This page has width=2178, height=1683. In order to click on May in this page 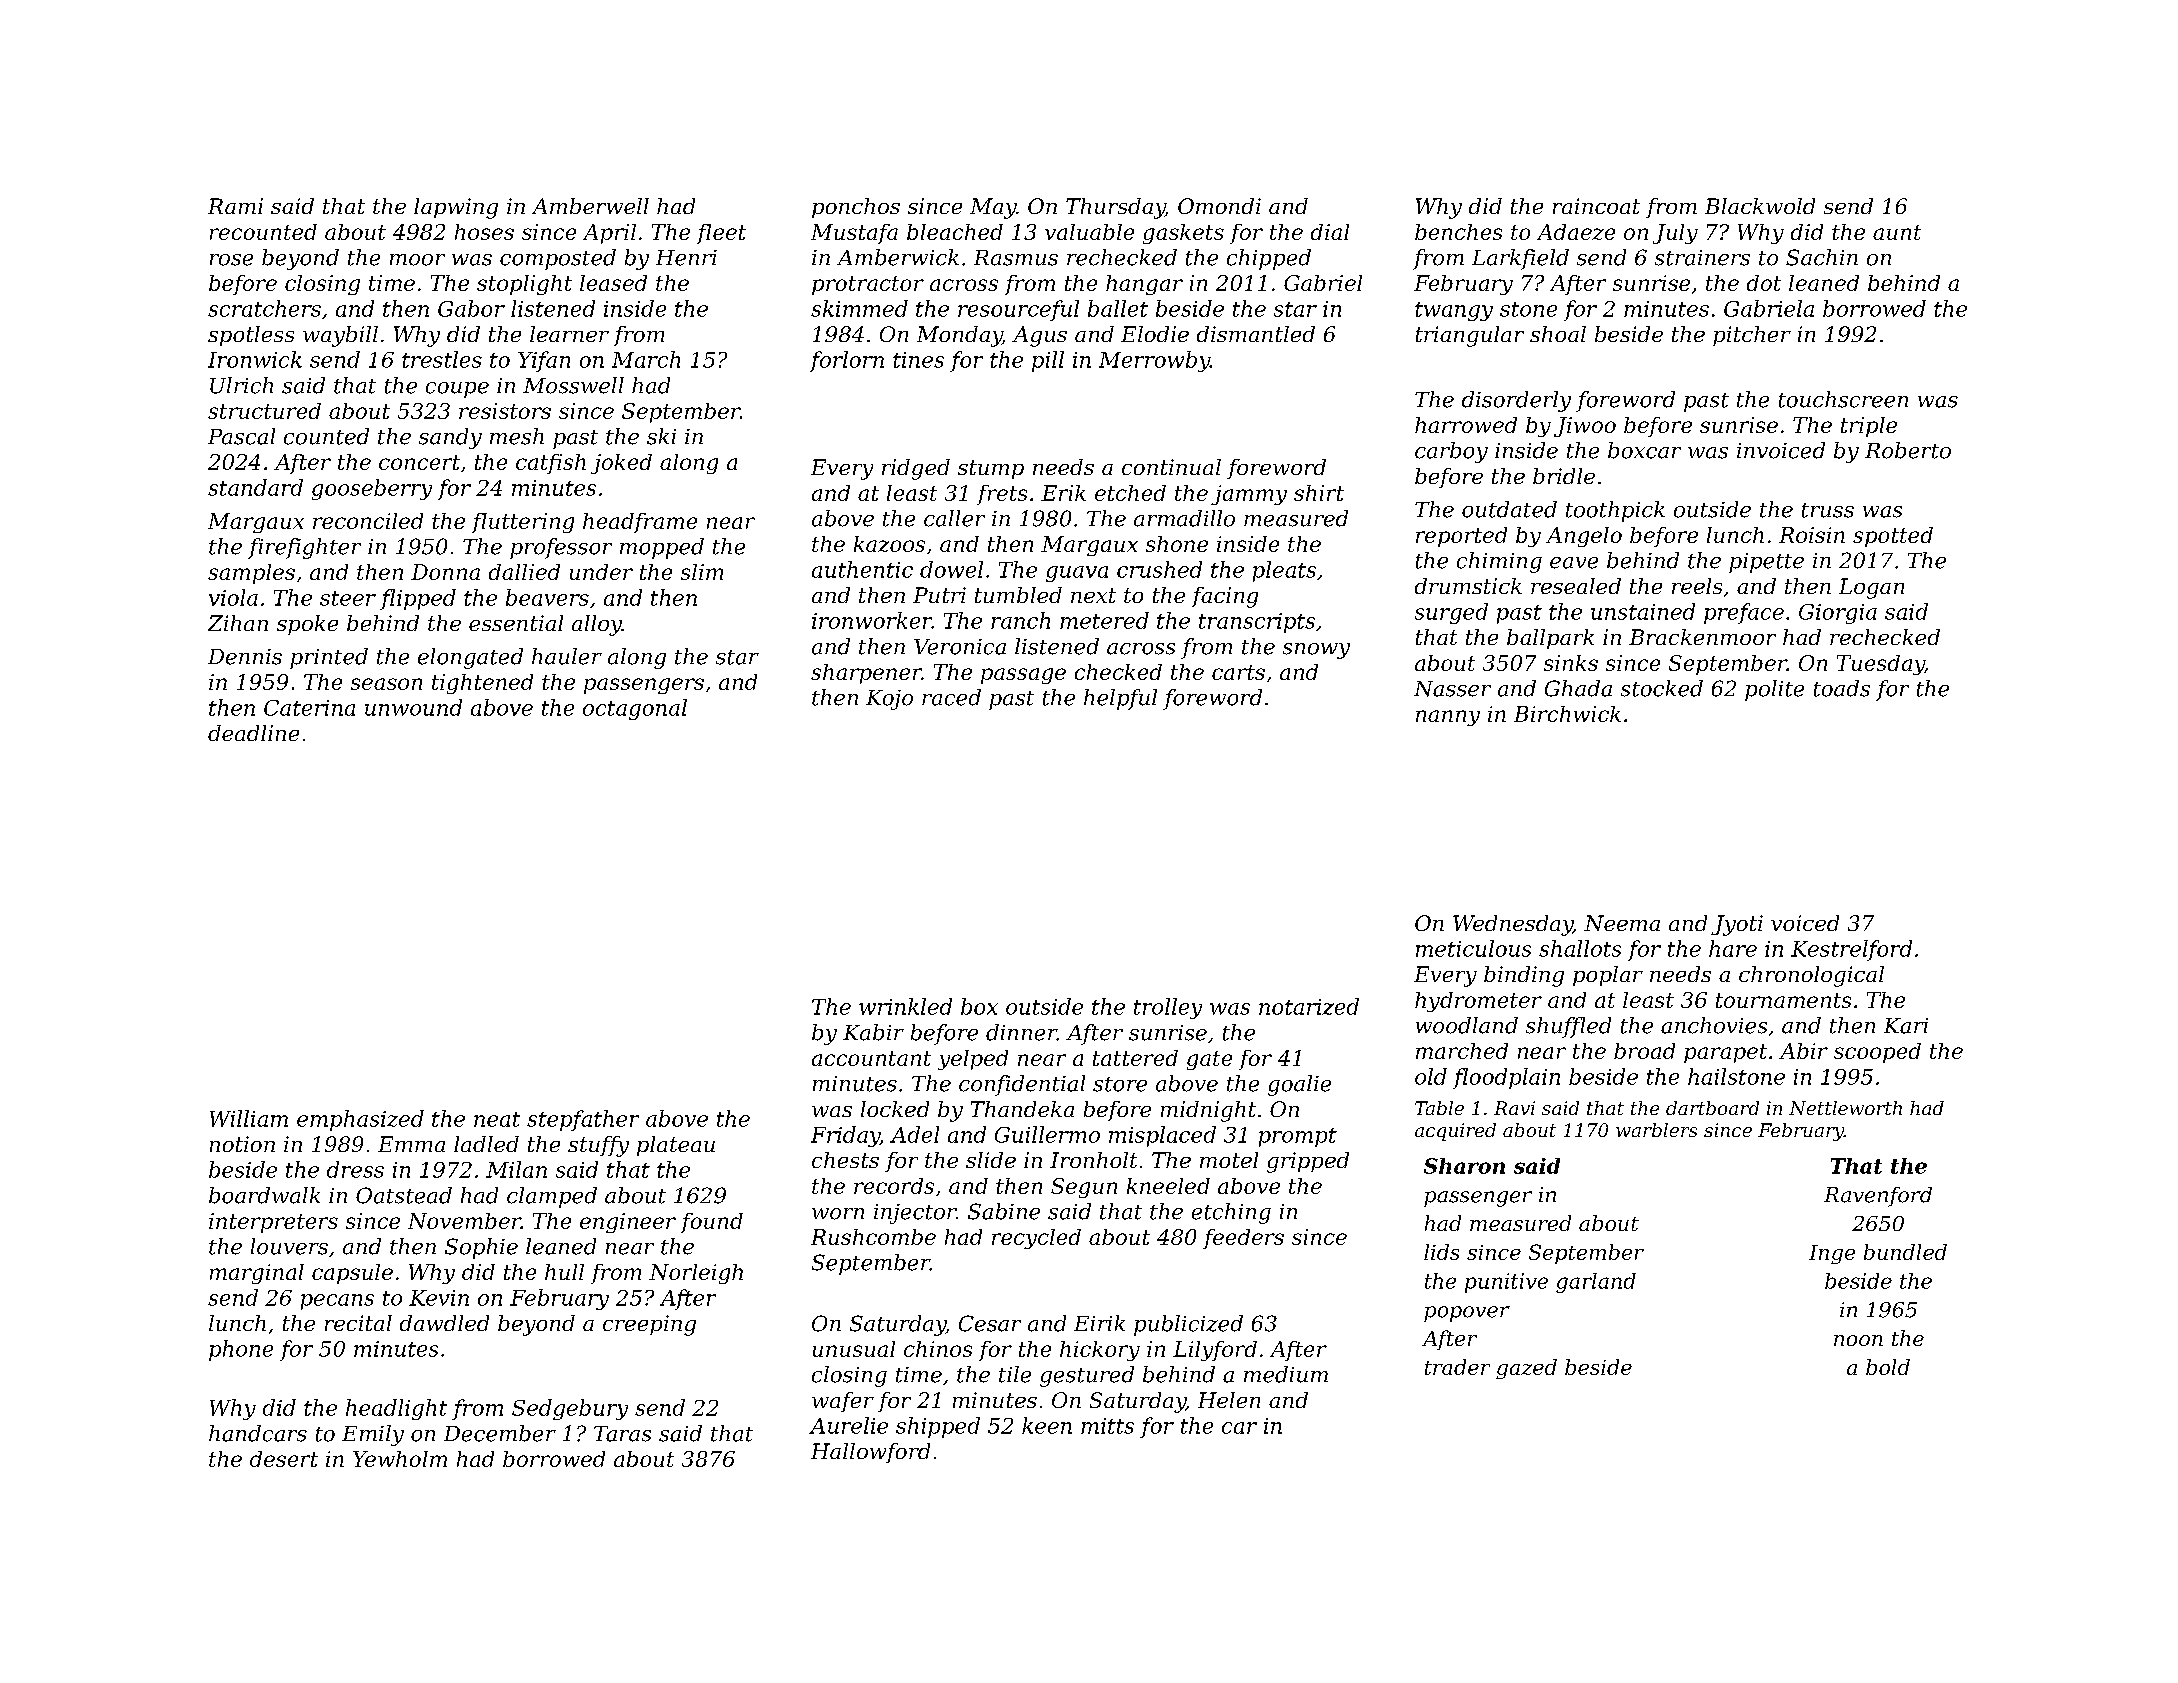, I will do `click(993, 208)`.
